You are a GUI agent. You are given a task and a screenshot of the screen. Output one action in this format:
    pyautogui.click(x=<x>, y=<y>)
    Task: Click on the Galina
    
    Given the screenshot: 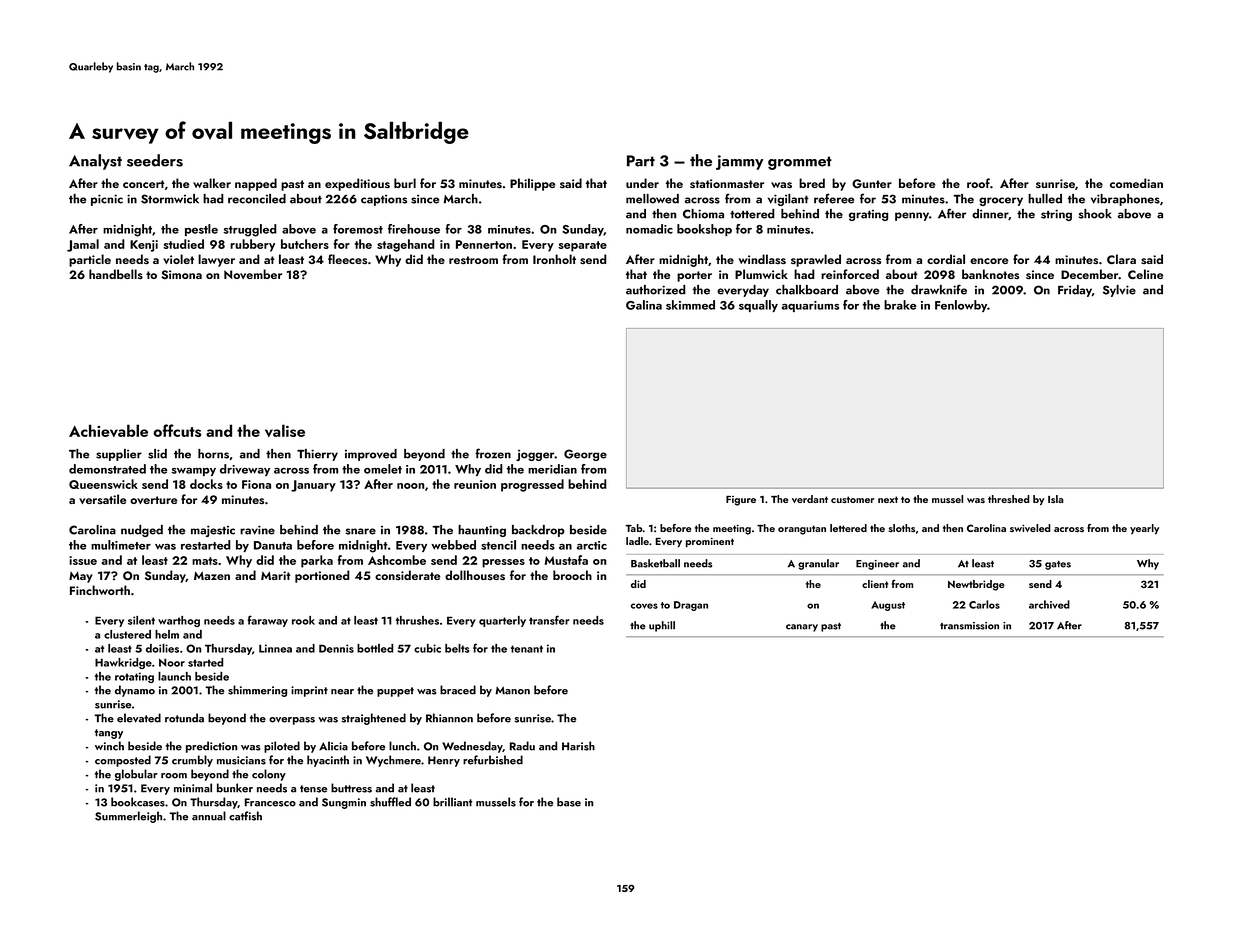 What is the action you would take?
    pyautogui.click(x=644, y=305)
